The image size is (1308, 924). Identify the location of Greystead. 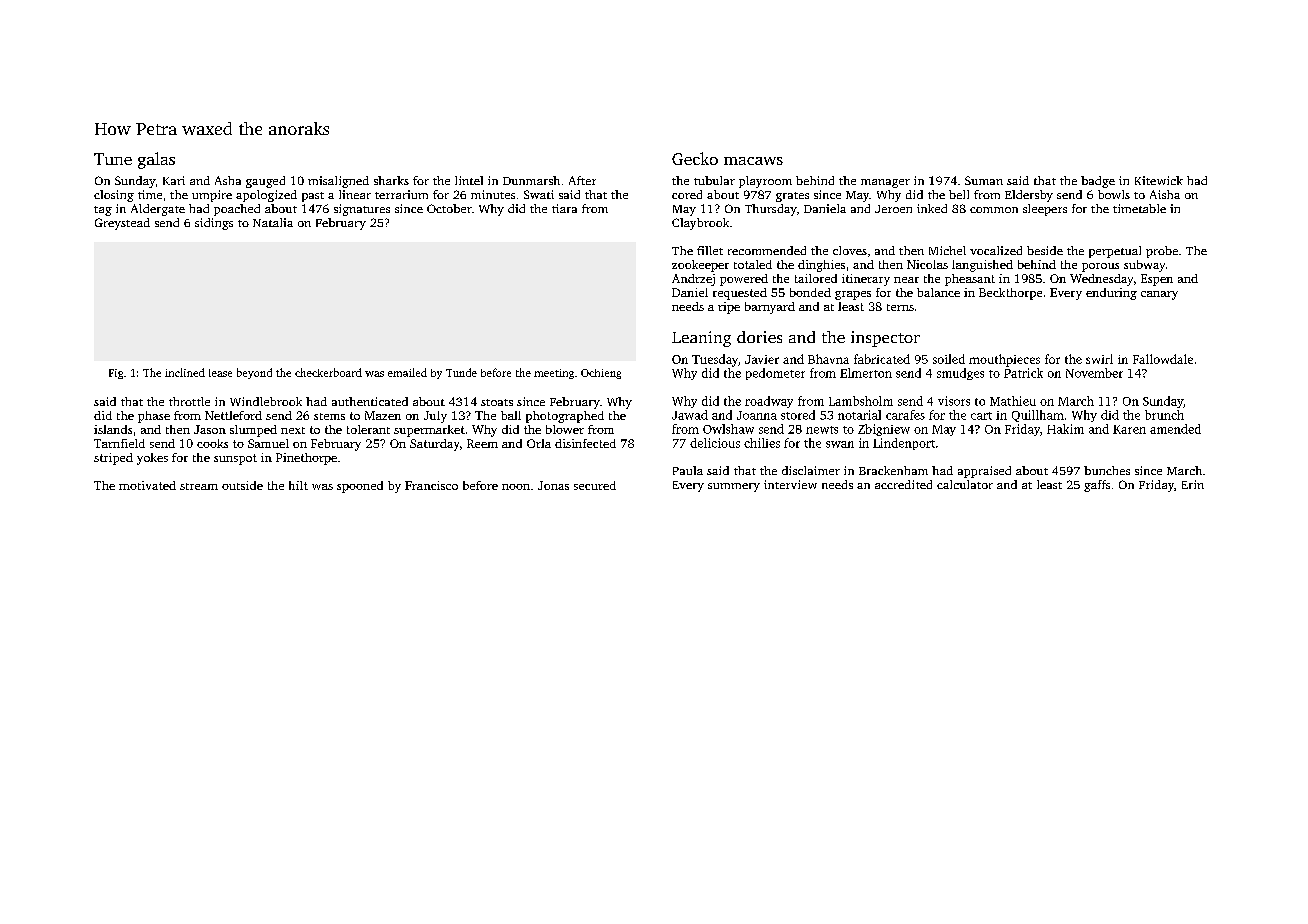
(122, 224).
